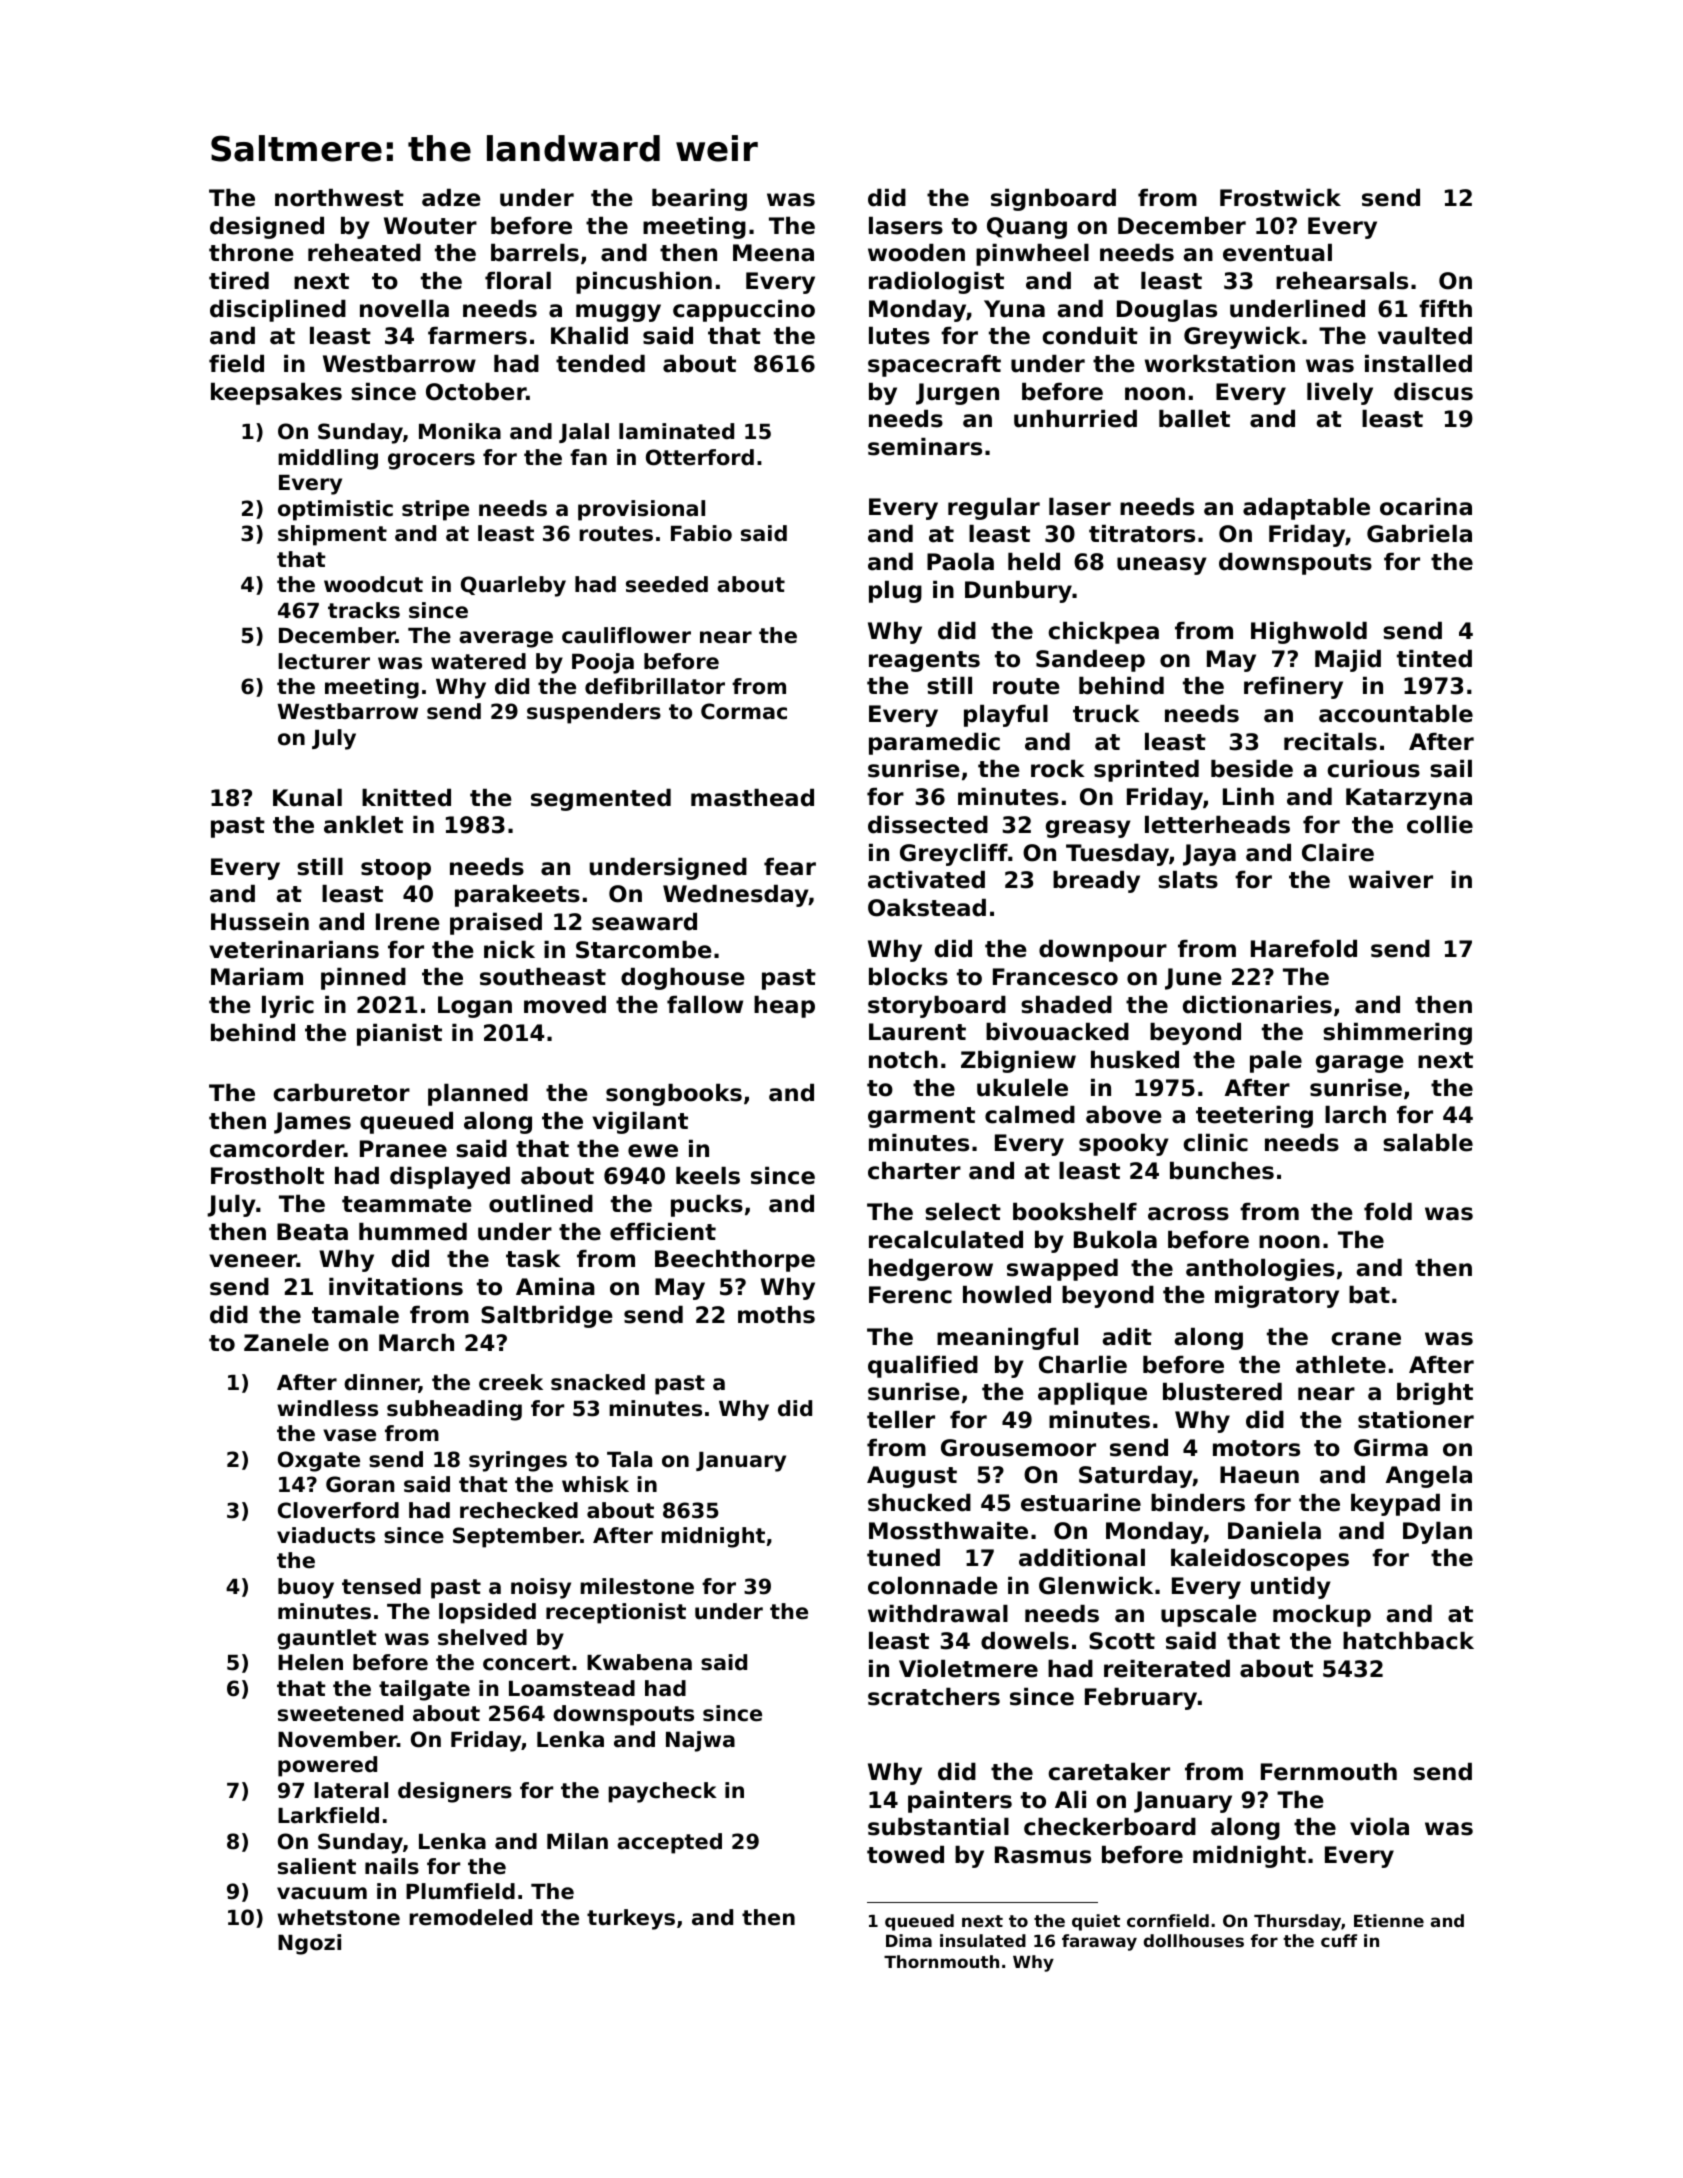 This screenshot has width=1683, height=2178. I want to click on motors, so click(1256, 1448).
